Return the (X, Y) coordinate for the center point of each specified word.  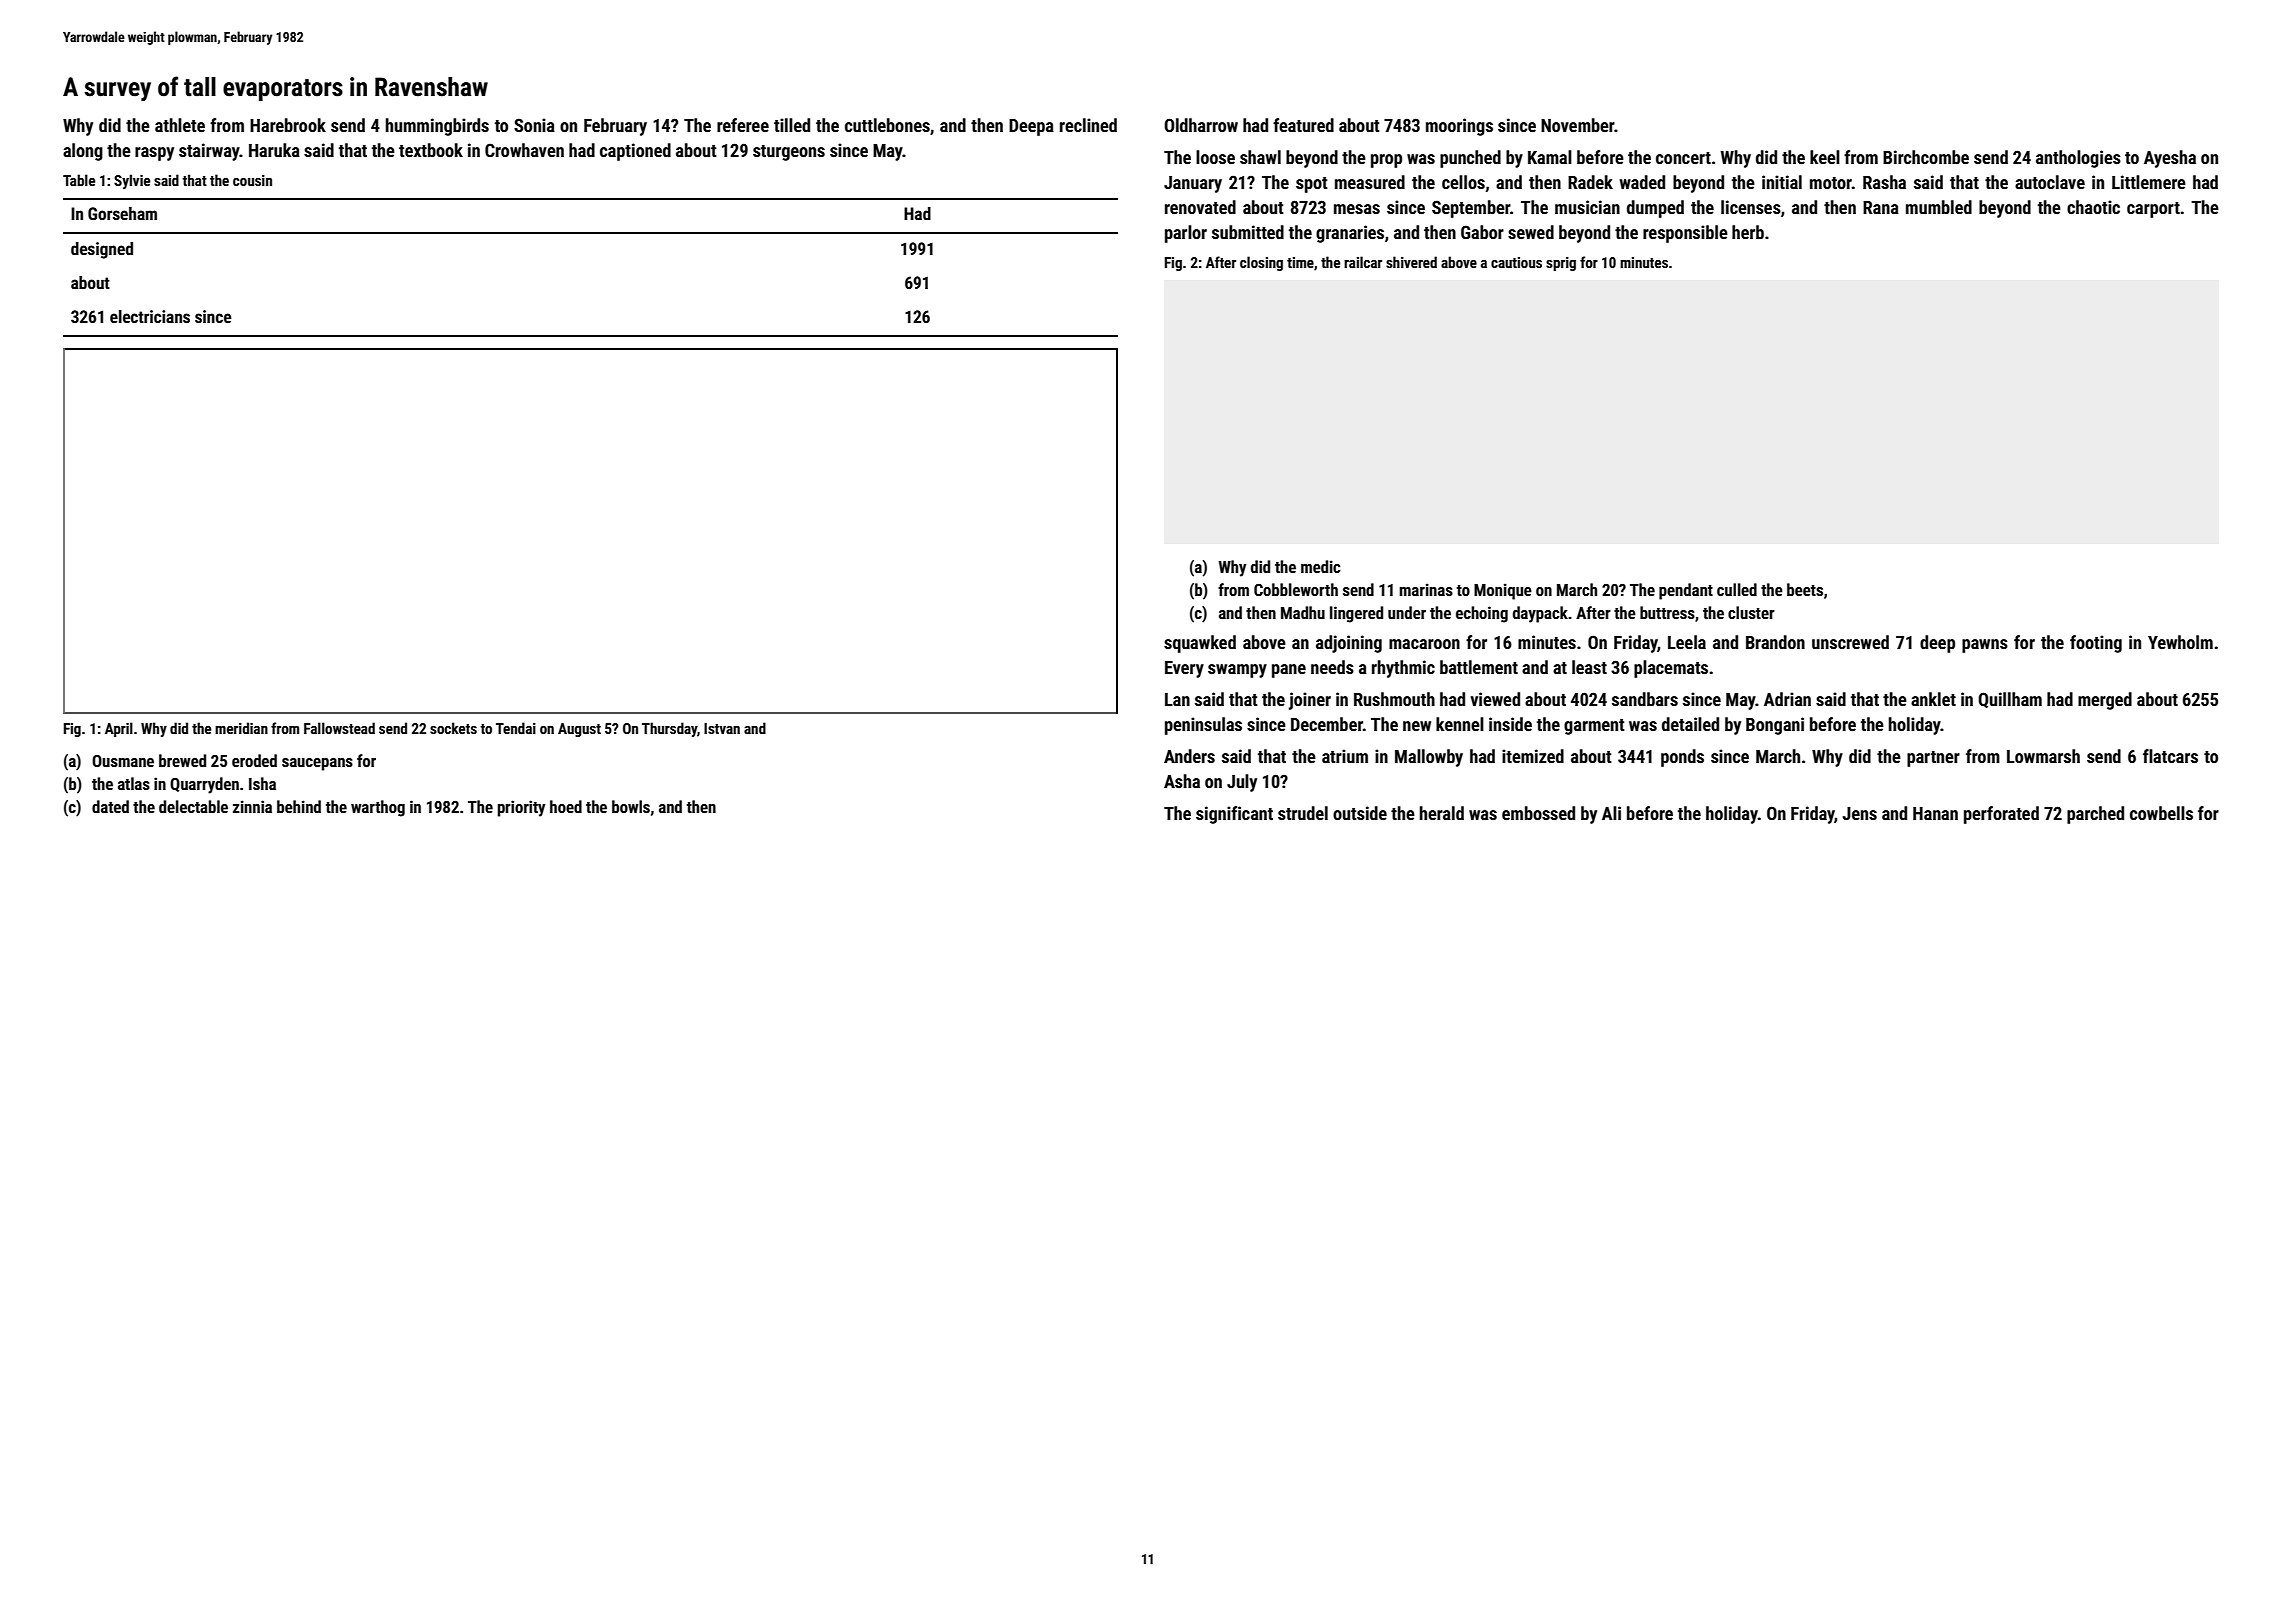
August (579, 730)
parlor (1186, 234)
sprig (1561, 264)
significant (1234, 815)
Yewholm (2180, 642)
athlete (180, 125)
